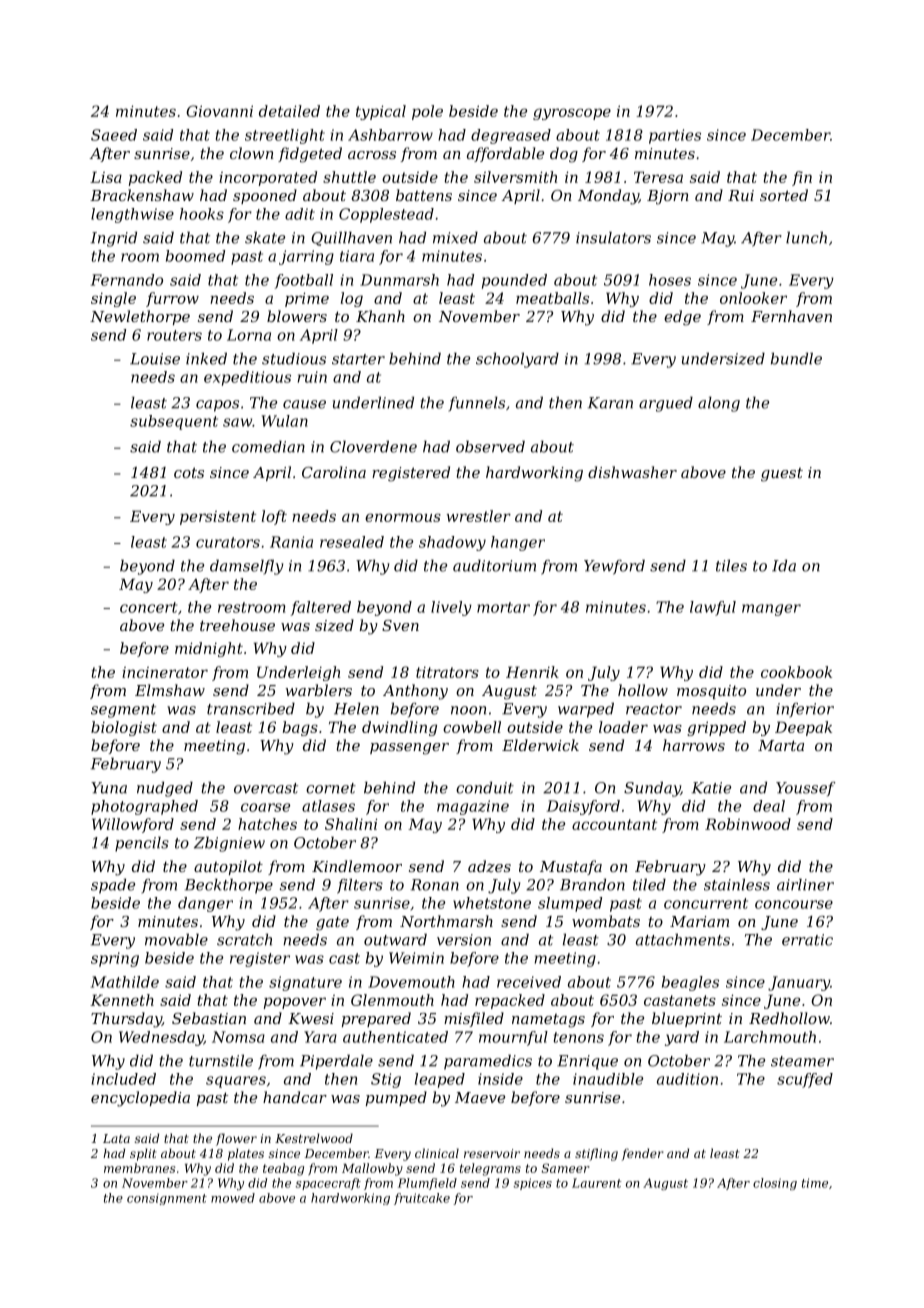 The width and height of the screenshot is (924, 1308). What do you see at coordinates (597, 1183) in the screenshot?
I see `Laurent` at bounding box center [597, 1183].
